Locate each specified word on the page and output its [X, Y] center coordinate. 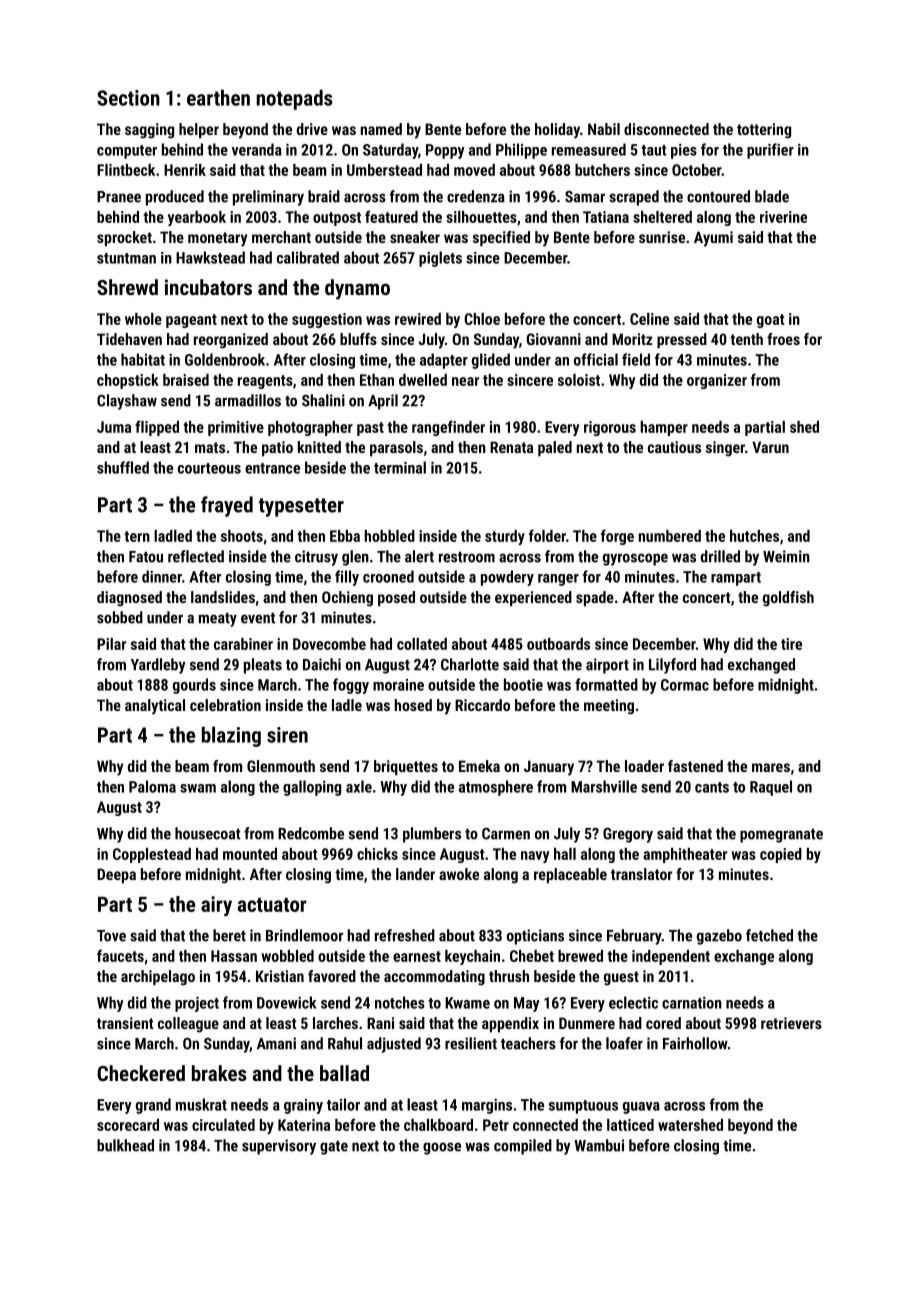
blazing [231, 736]
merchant [281, 237]
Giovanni [553, 339]
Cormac [685, 685]
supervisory [279, 1147]
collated [422, 644]
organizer [717, 381]
